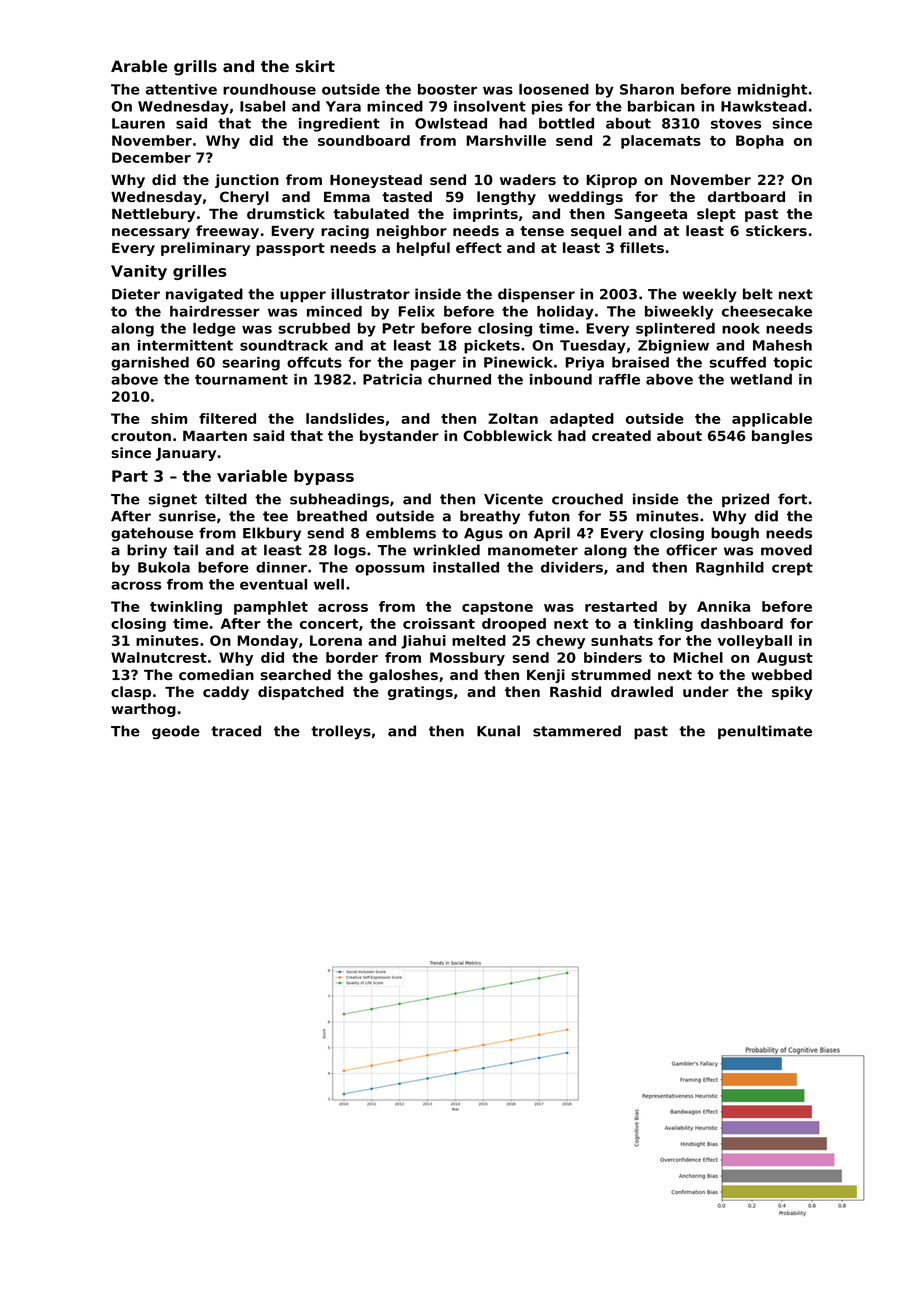 This document has height=1308, width=924. Describe the element at coordinates (301, 693) in the document. I see `dispatched` at that location.
